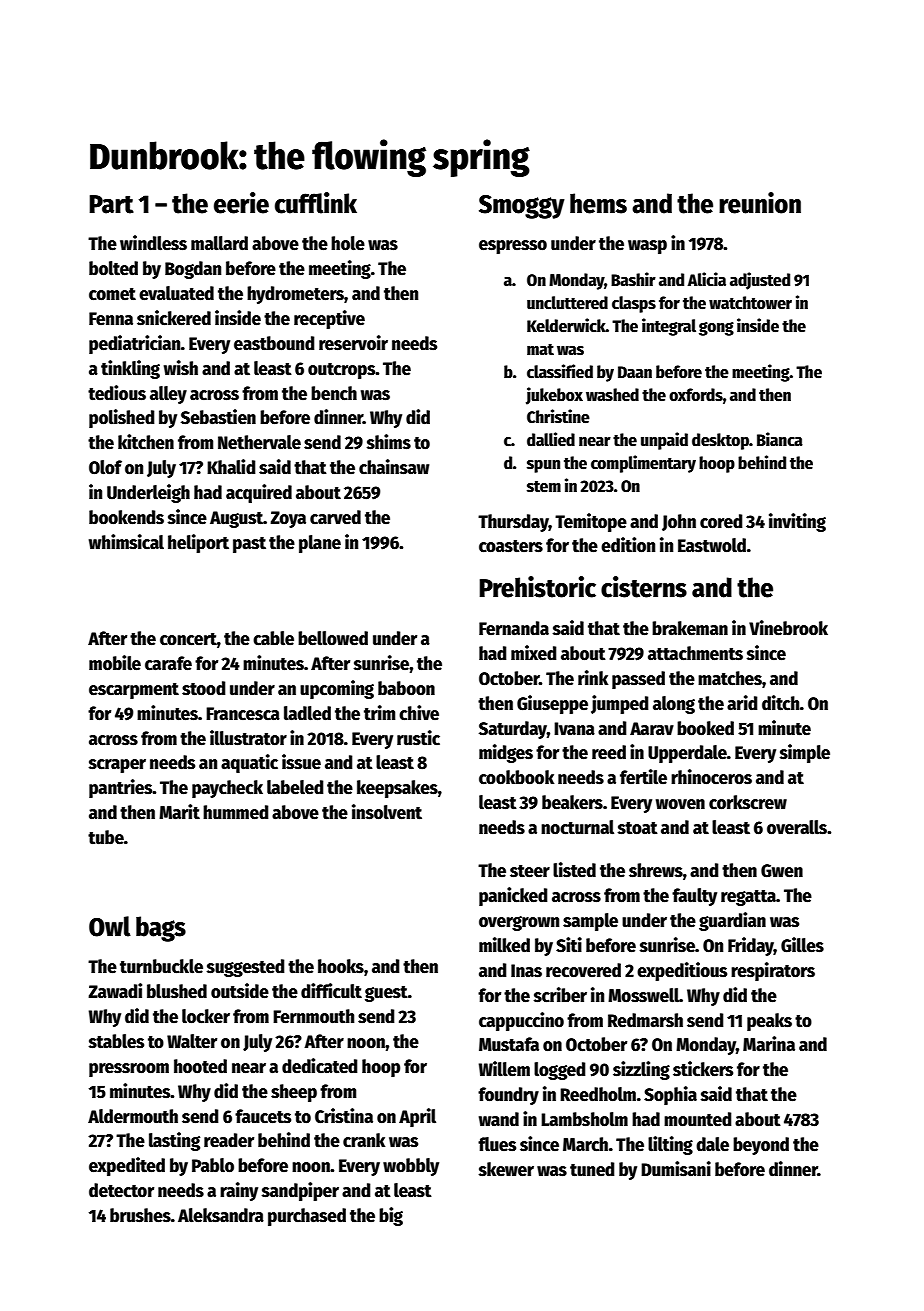 The height and width of the image is (1311, 924). I want to click on reader, so click(229, 1140).
